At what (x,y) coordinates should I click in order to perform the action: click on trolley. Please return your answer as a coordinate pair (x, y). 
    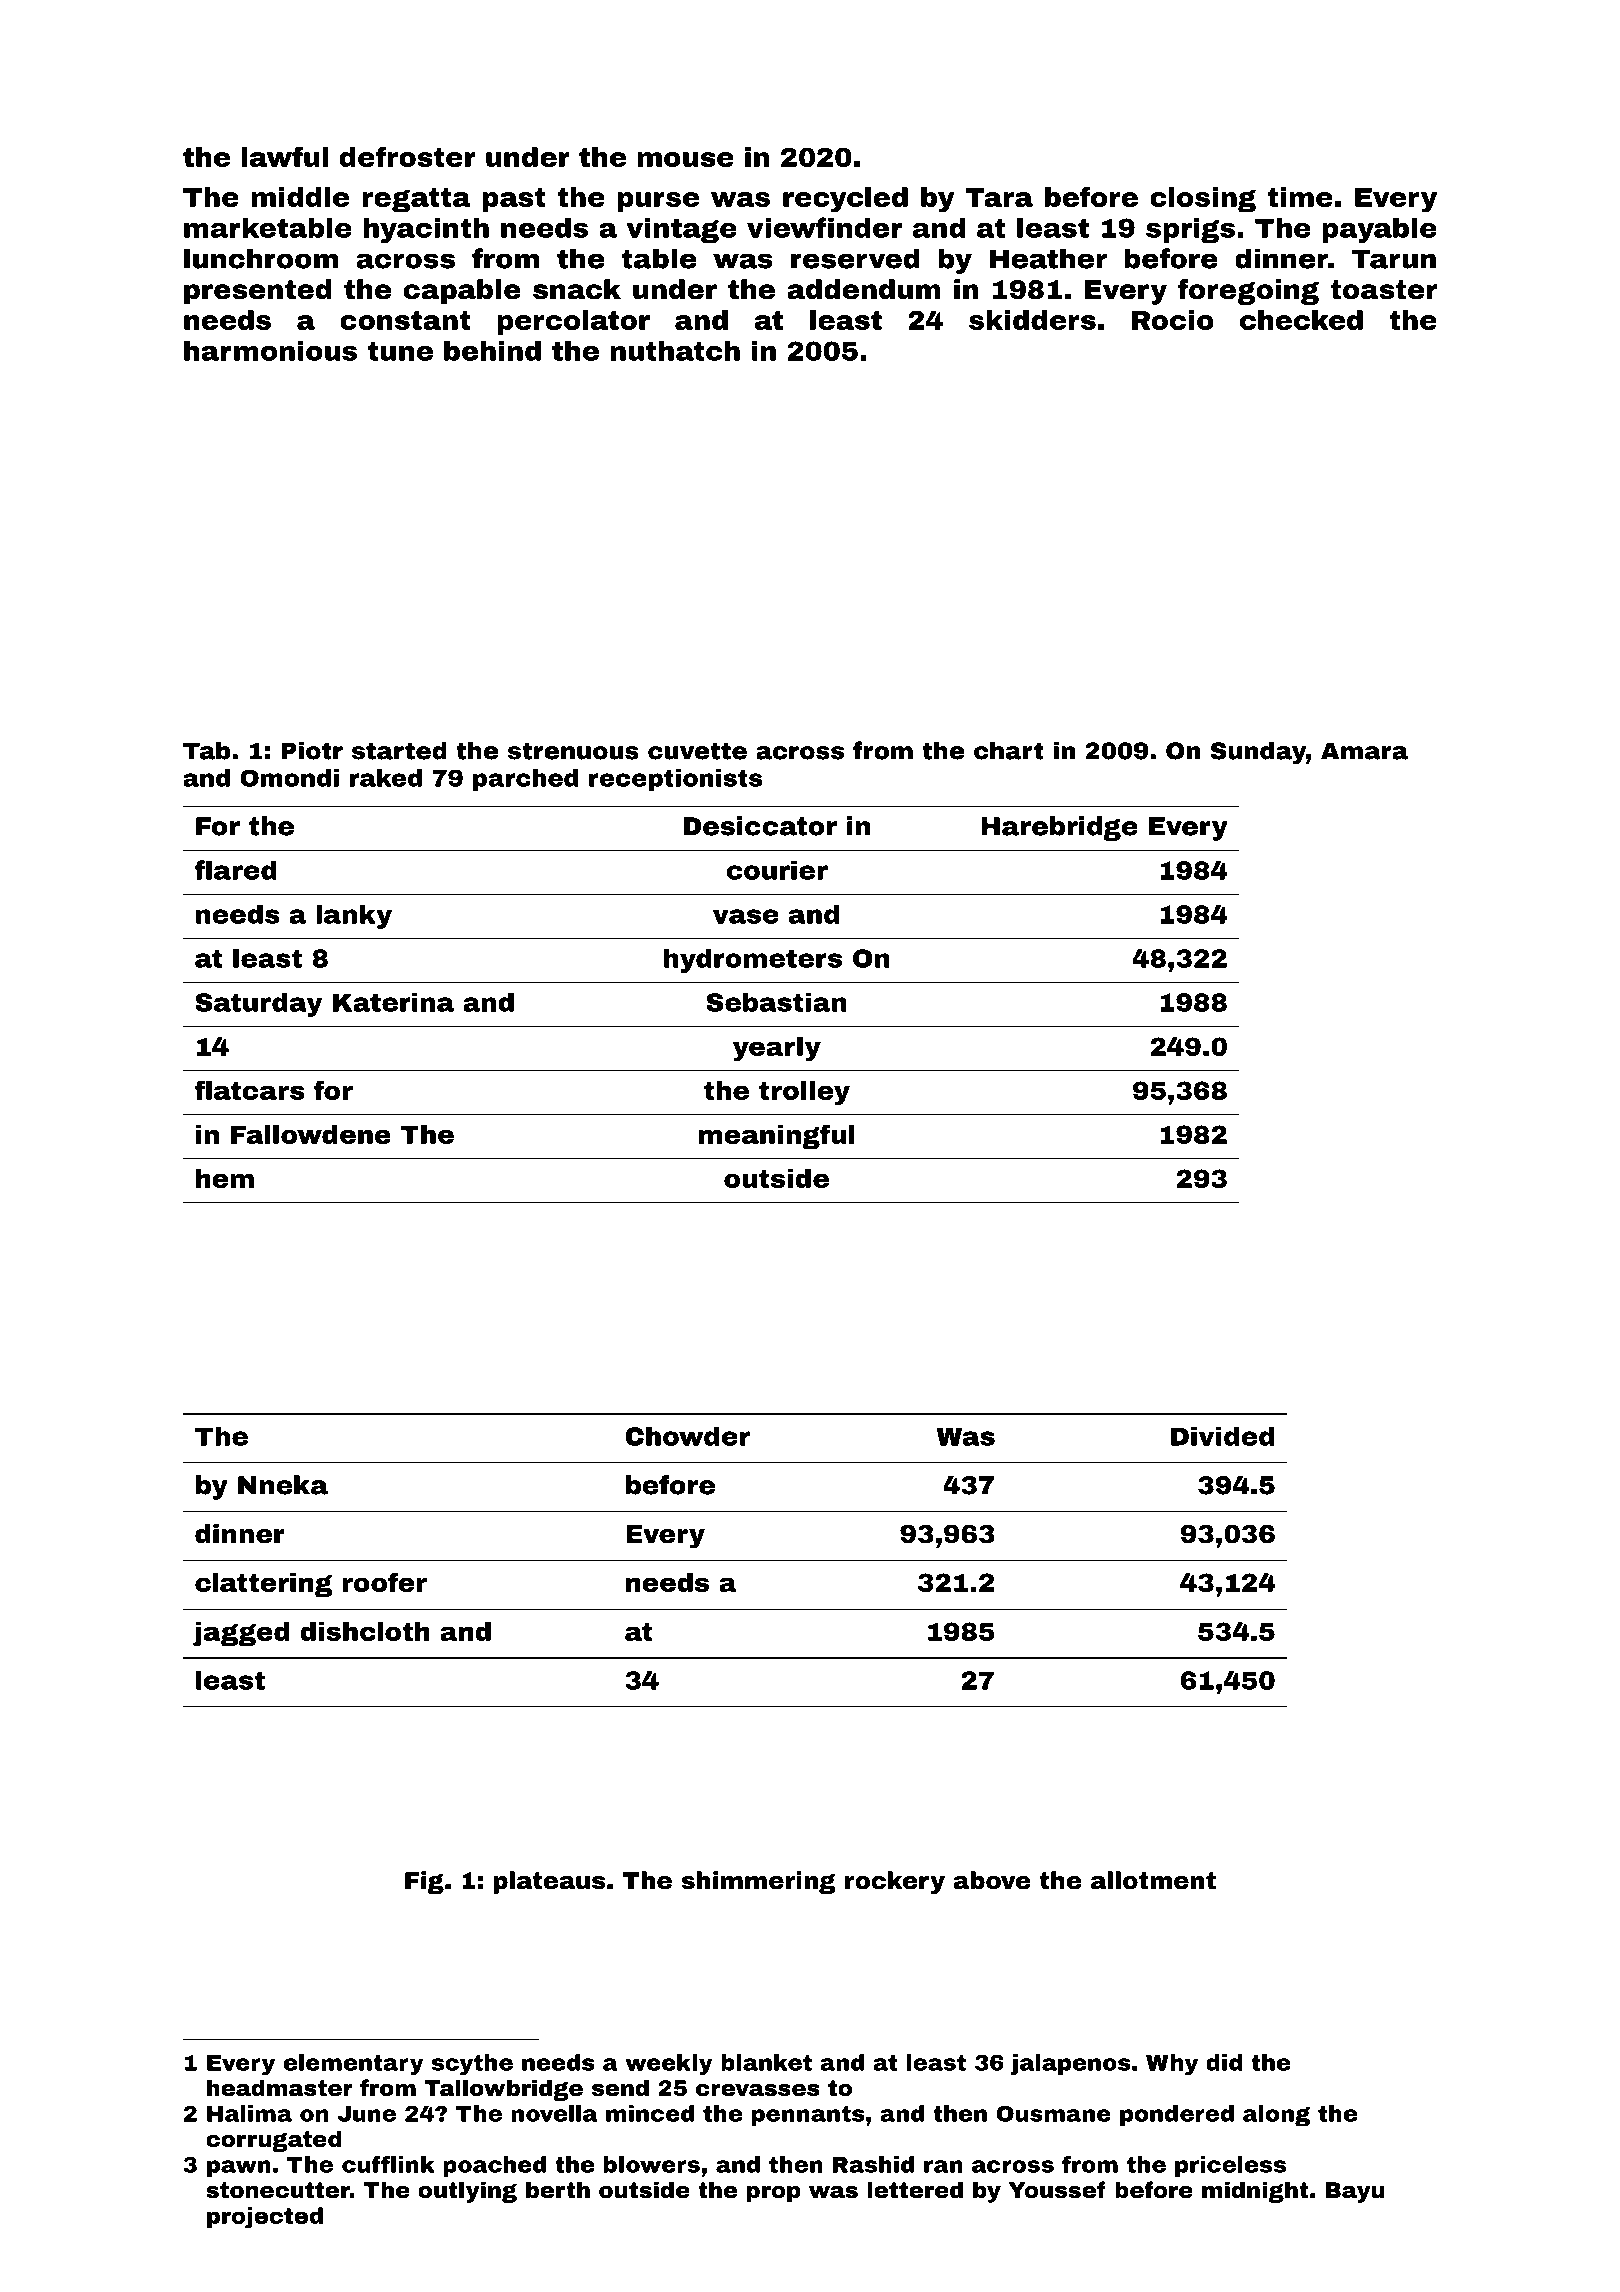
    Looking at the image, I should click on (804, 1093).
